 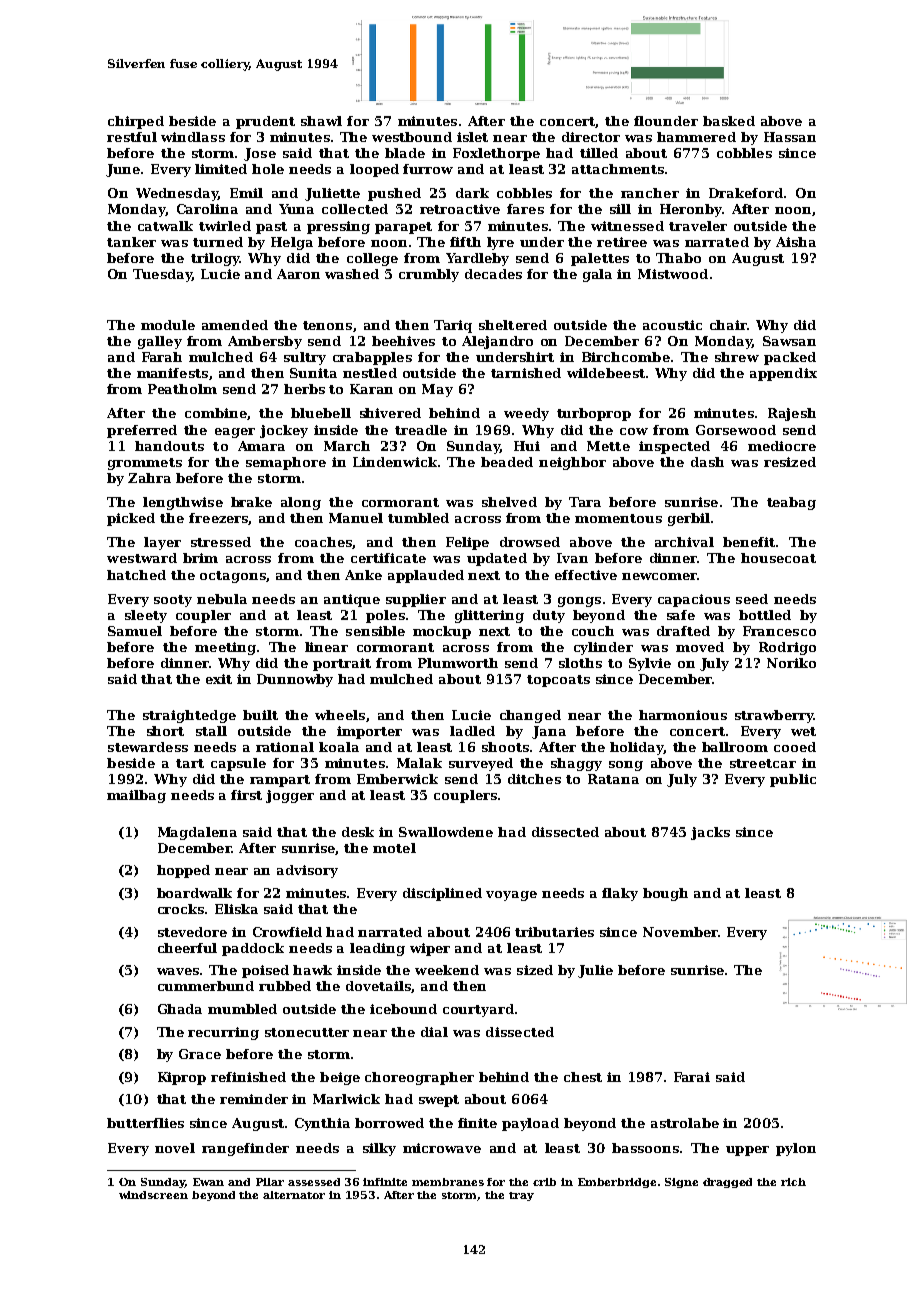 What do you see at coordinates (397, 779) in the screenshot?
I see `Emberwick` at bounding box center [397, 779].
